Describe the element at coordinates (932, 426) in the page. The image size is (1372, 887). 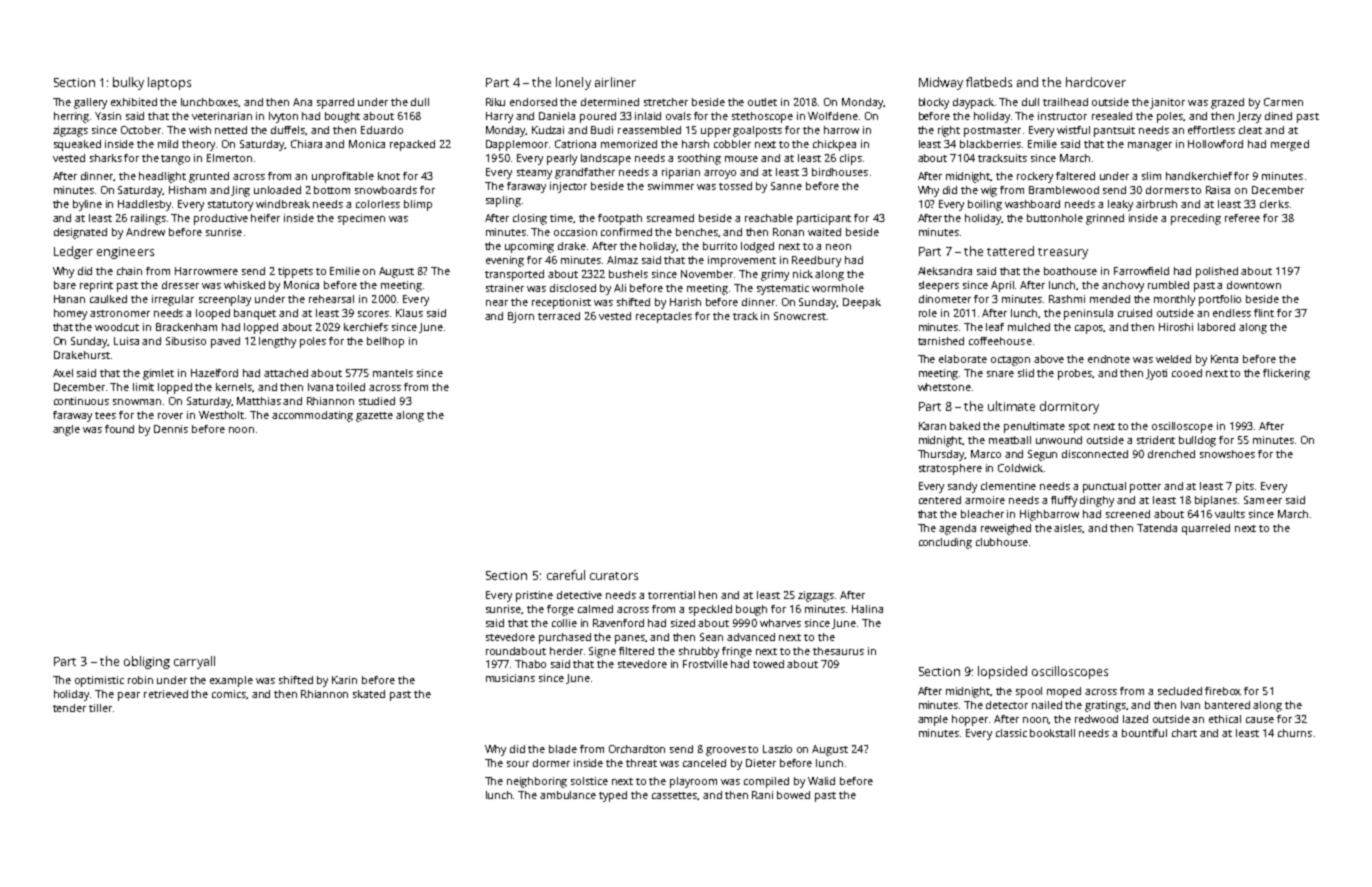
I see `Karan` at that location.
